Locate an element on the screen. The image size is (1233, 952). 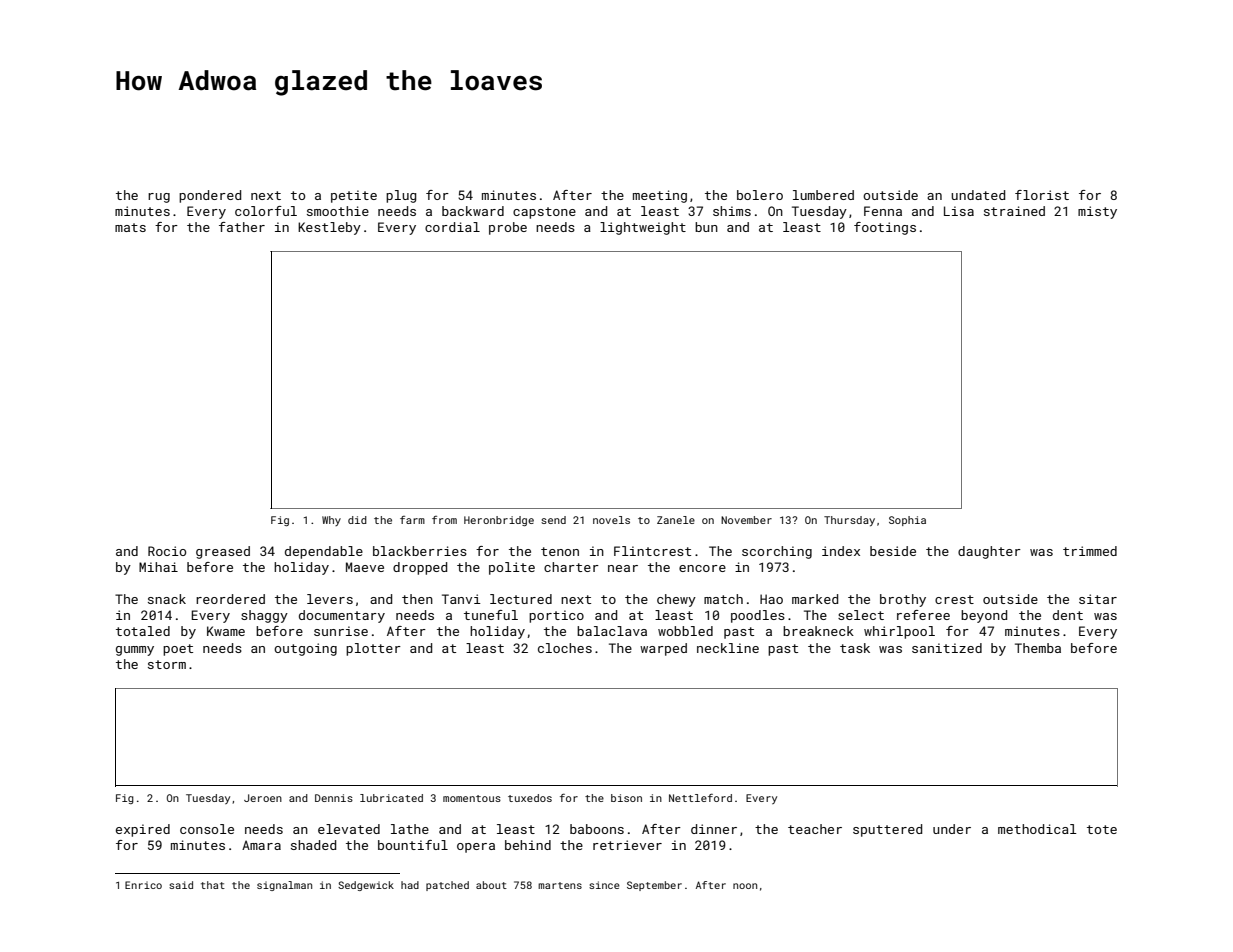
bolero is located at coordinates (760, 195).
